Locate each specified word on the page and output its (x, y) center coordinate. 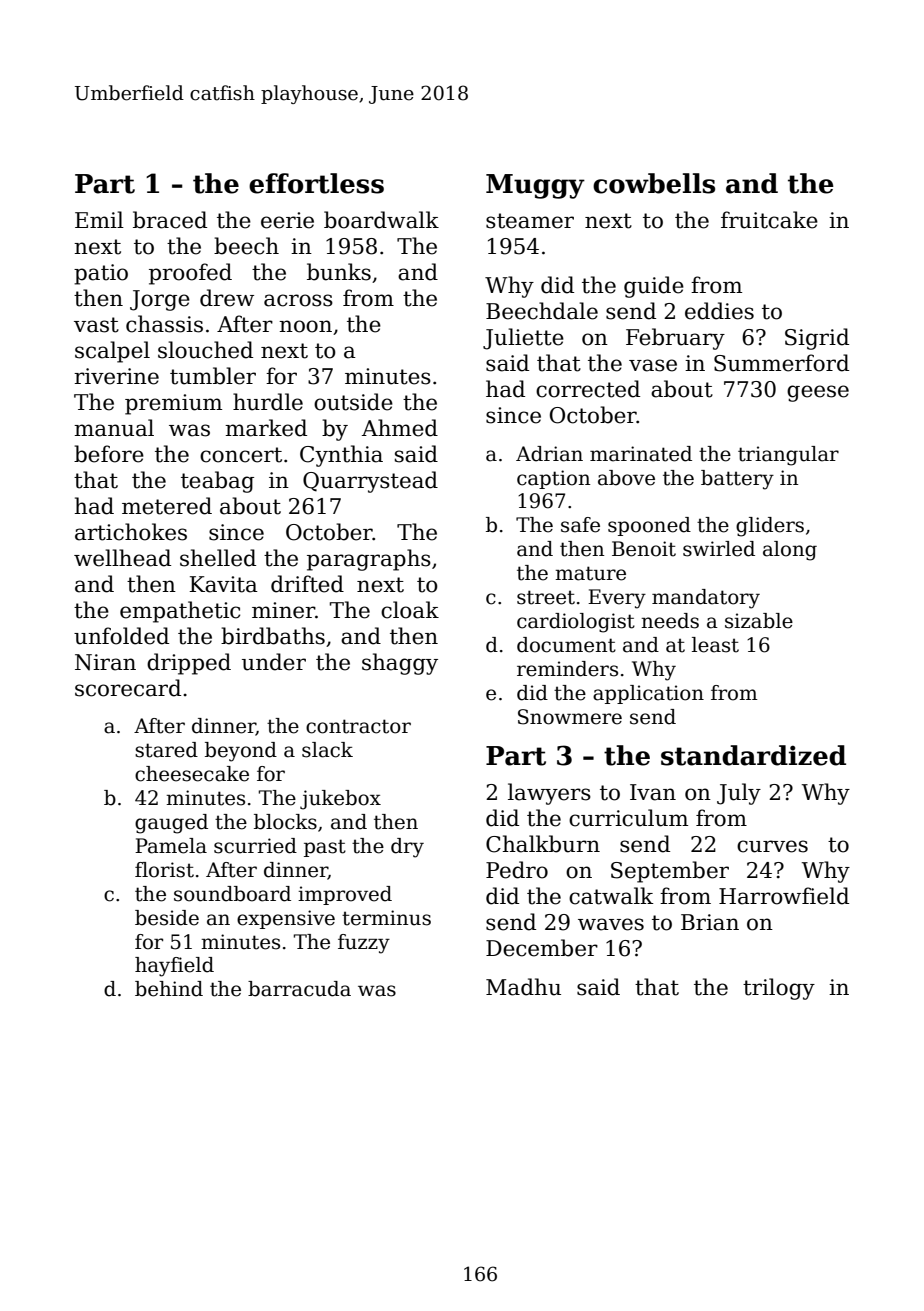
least (715, 645)
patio (101, 274)
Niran (105, 662)
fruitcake (769, 220)
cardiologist (576, 623)
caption (553, 479)
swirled (719, 549)
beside (167, 918)
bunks (339, 272)
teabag (217, 482)
